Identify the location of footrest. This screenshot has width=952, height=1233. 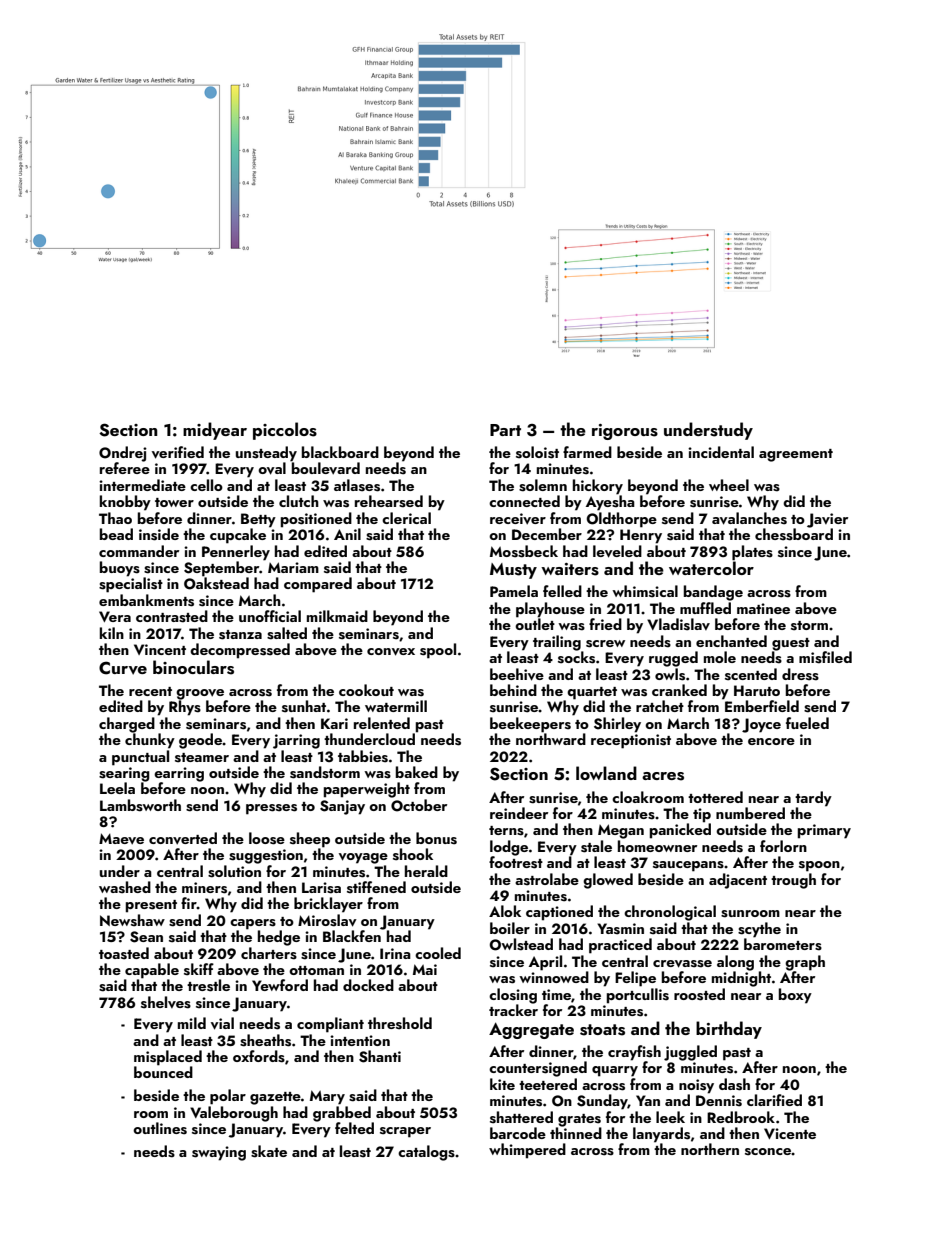
(516, 862).
